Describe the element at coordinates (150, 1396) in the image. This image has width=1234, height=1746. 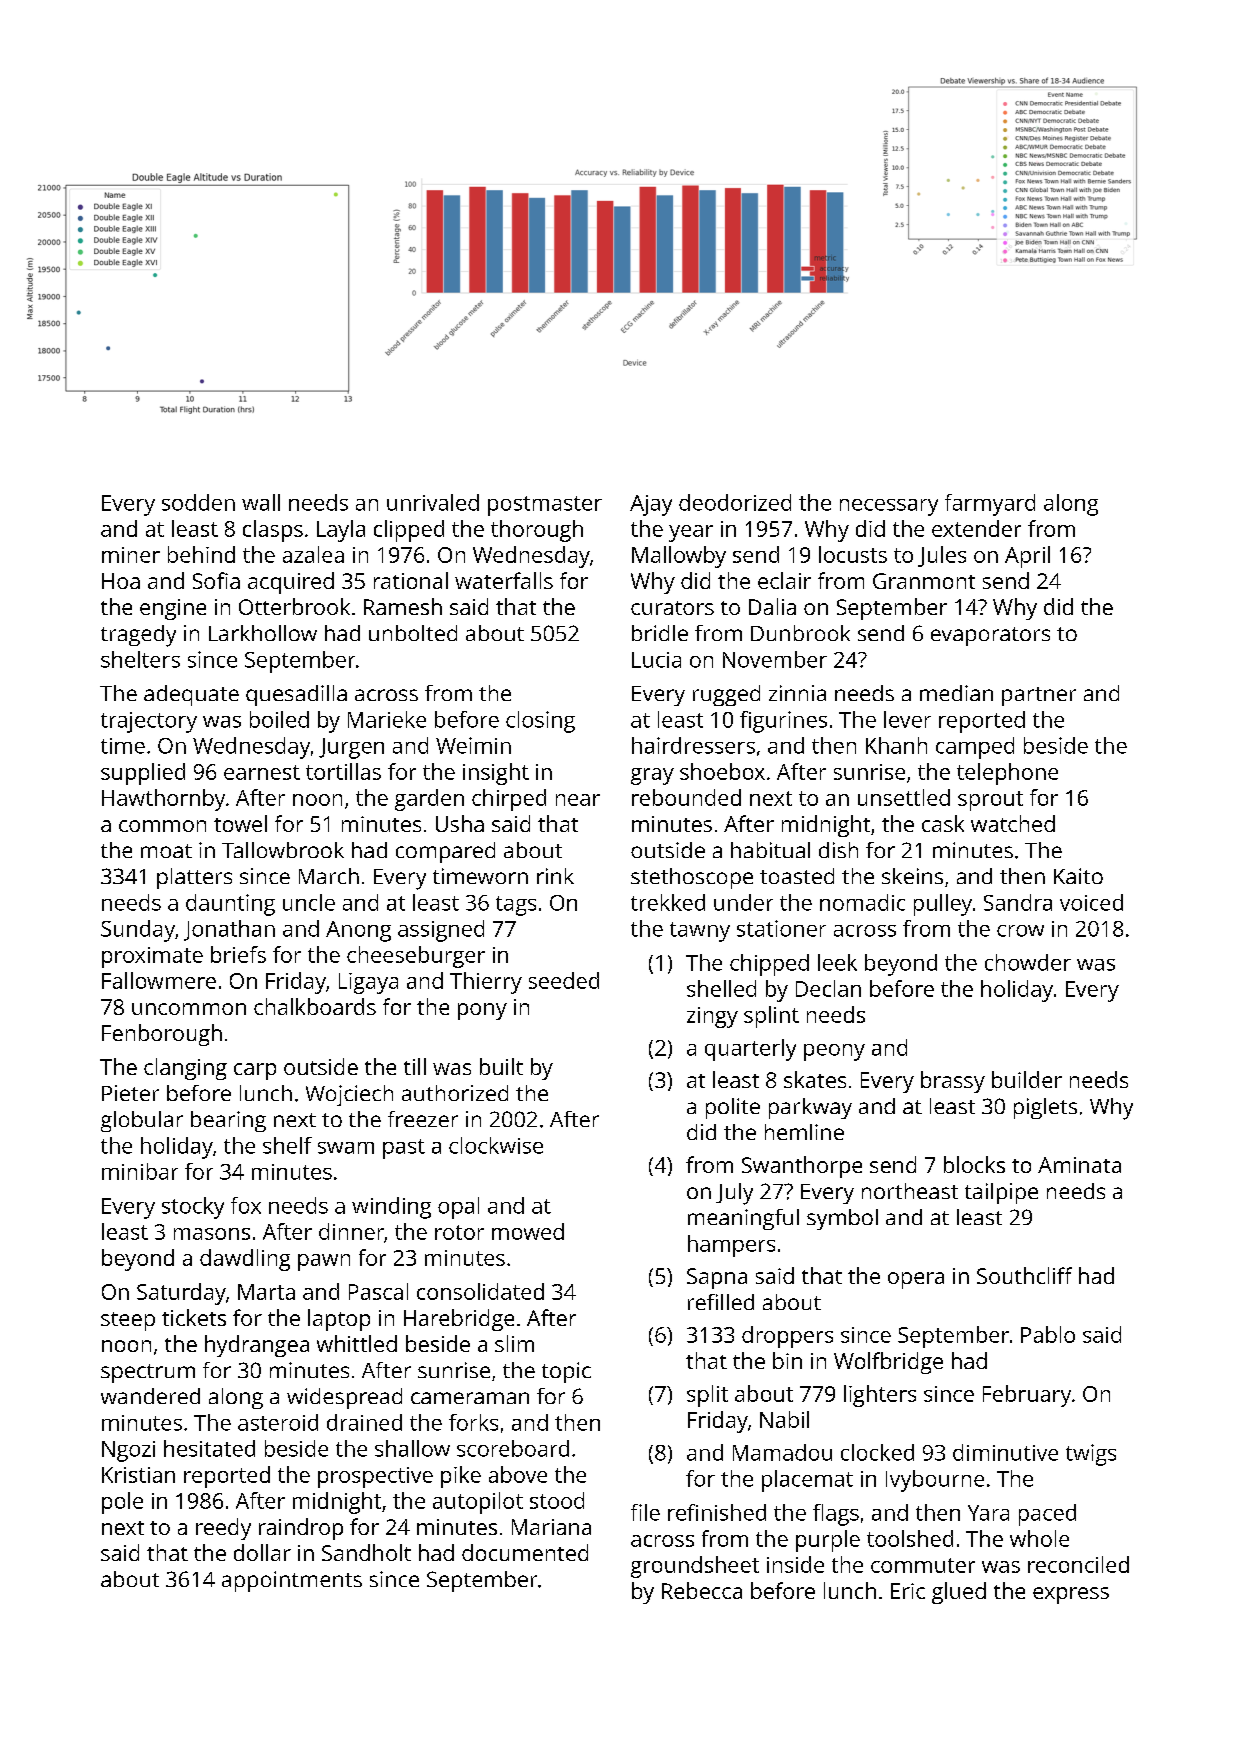
I see `wandered` at that location.
